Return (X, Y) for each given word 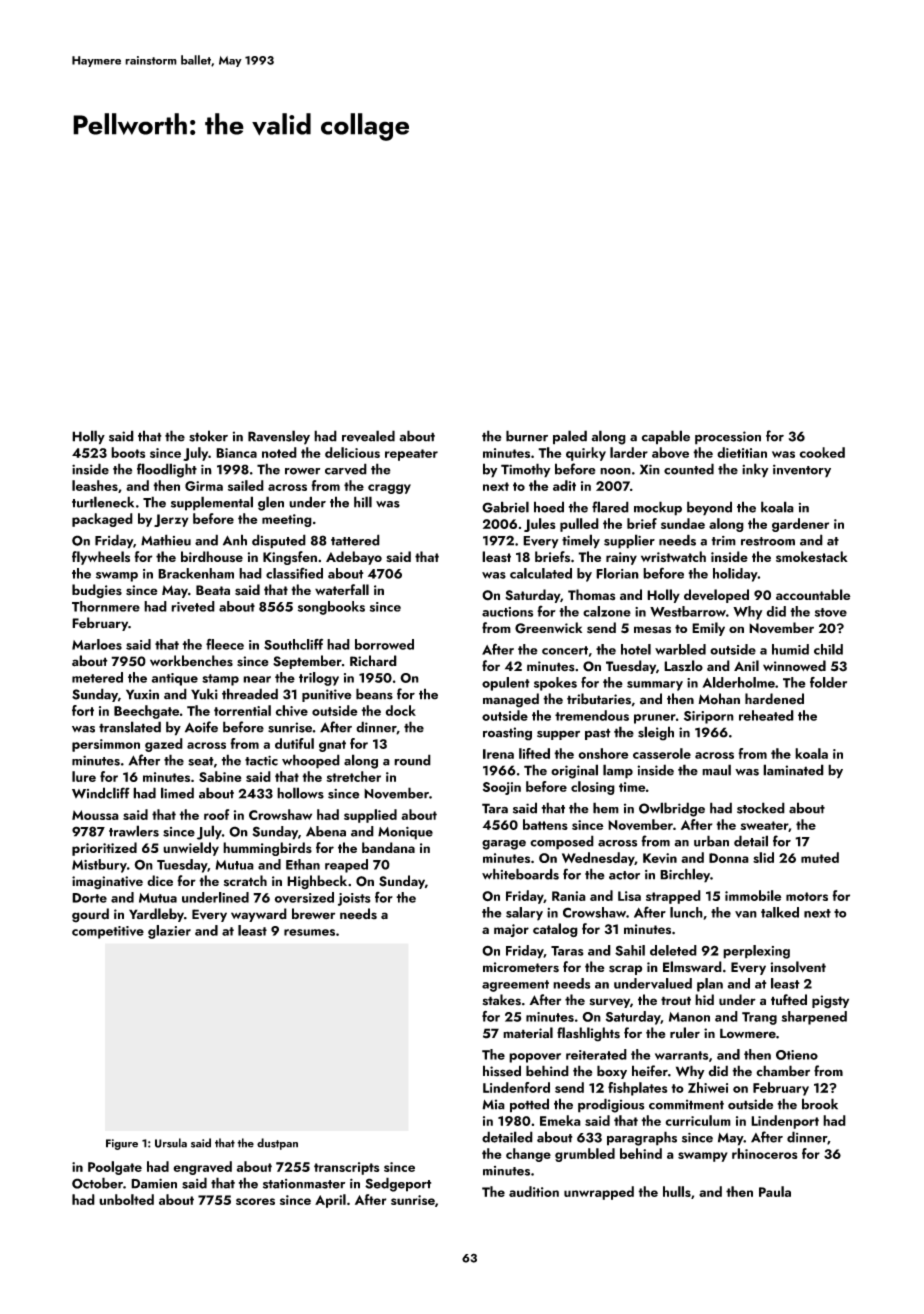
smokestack (812, 556)
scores (255, 1201)
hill (363, 502)
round (412, 760)
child (828, 649)
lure (84, 776)
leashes (95, 485)
